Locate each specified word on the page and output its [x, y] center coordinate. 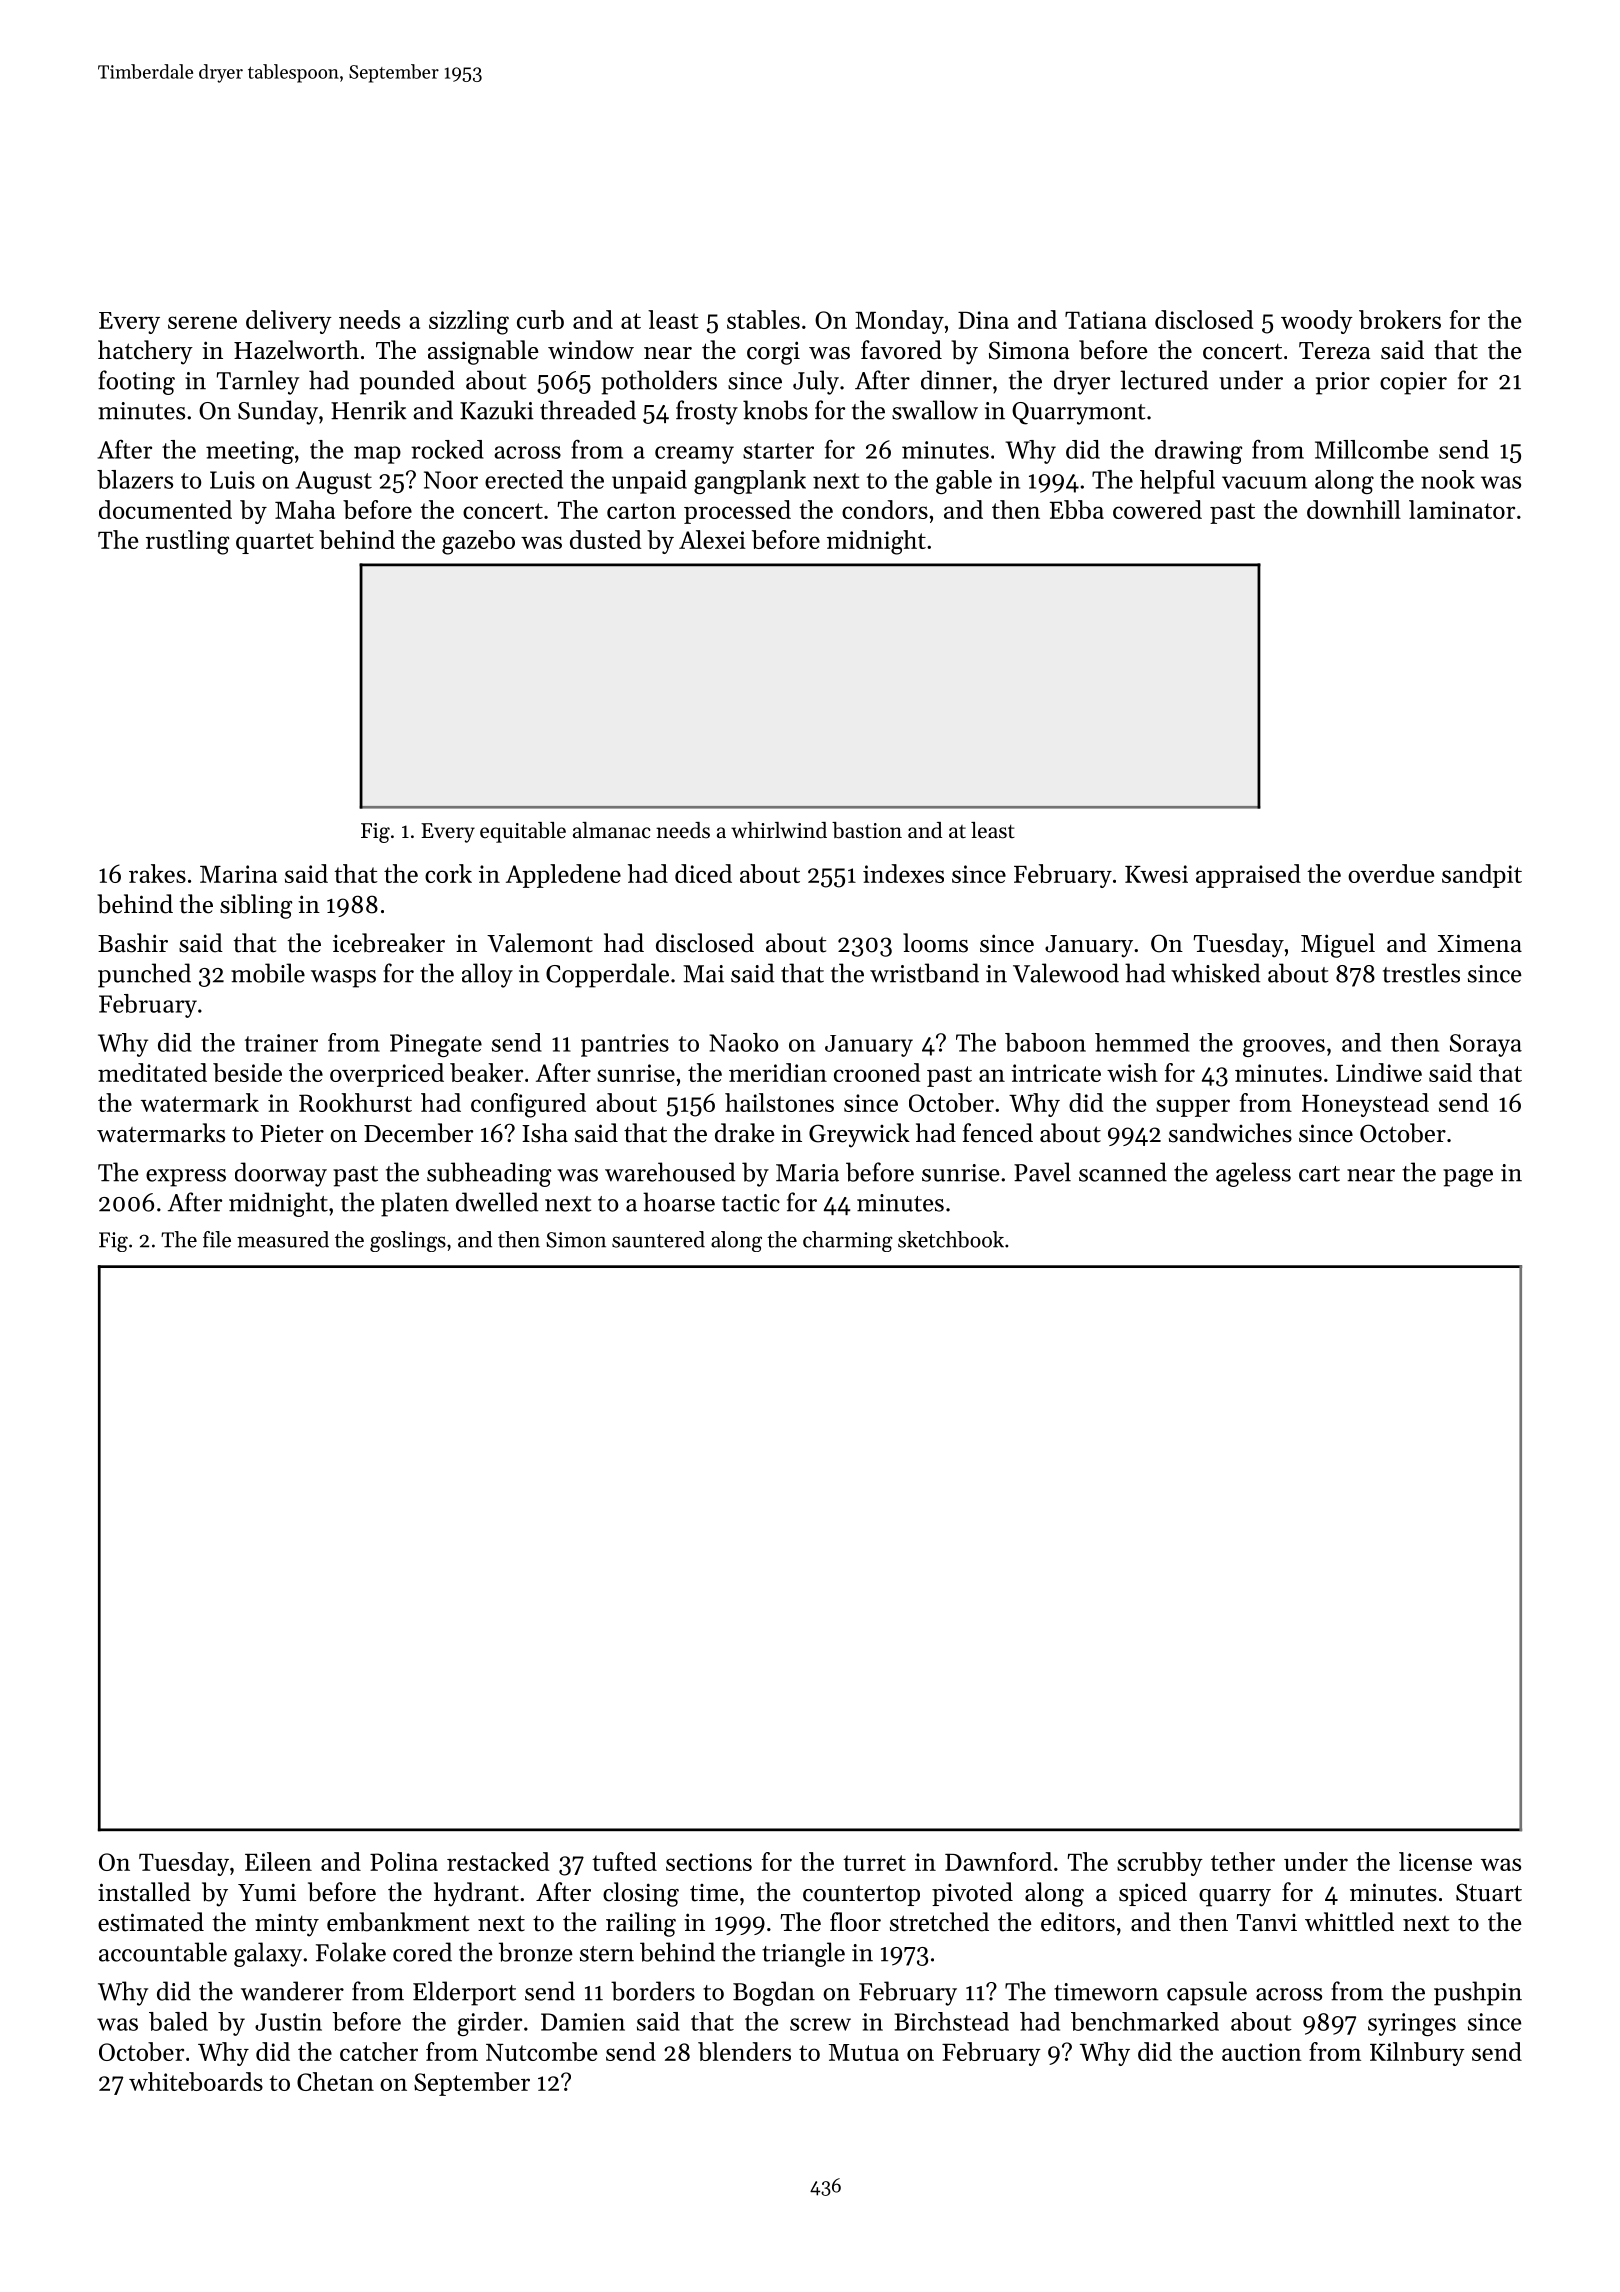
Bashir [133, 943]
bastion [867, 830]
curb [540, 319]
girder [489, 2024]
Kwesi [1156, 874]
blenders [744, 2051]
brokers [1400, 319]
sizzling [469, 322]
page [1468, 1178]
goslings [408, 1241]
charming [848, 1241]
